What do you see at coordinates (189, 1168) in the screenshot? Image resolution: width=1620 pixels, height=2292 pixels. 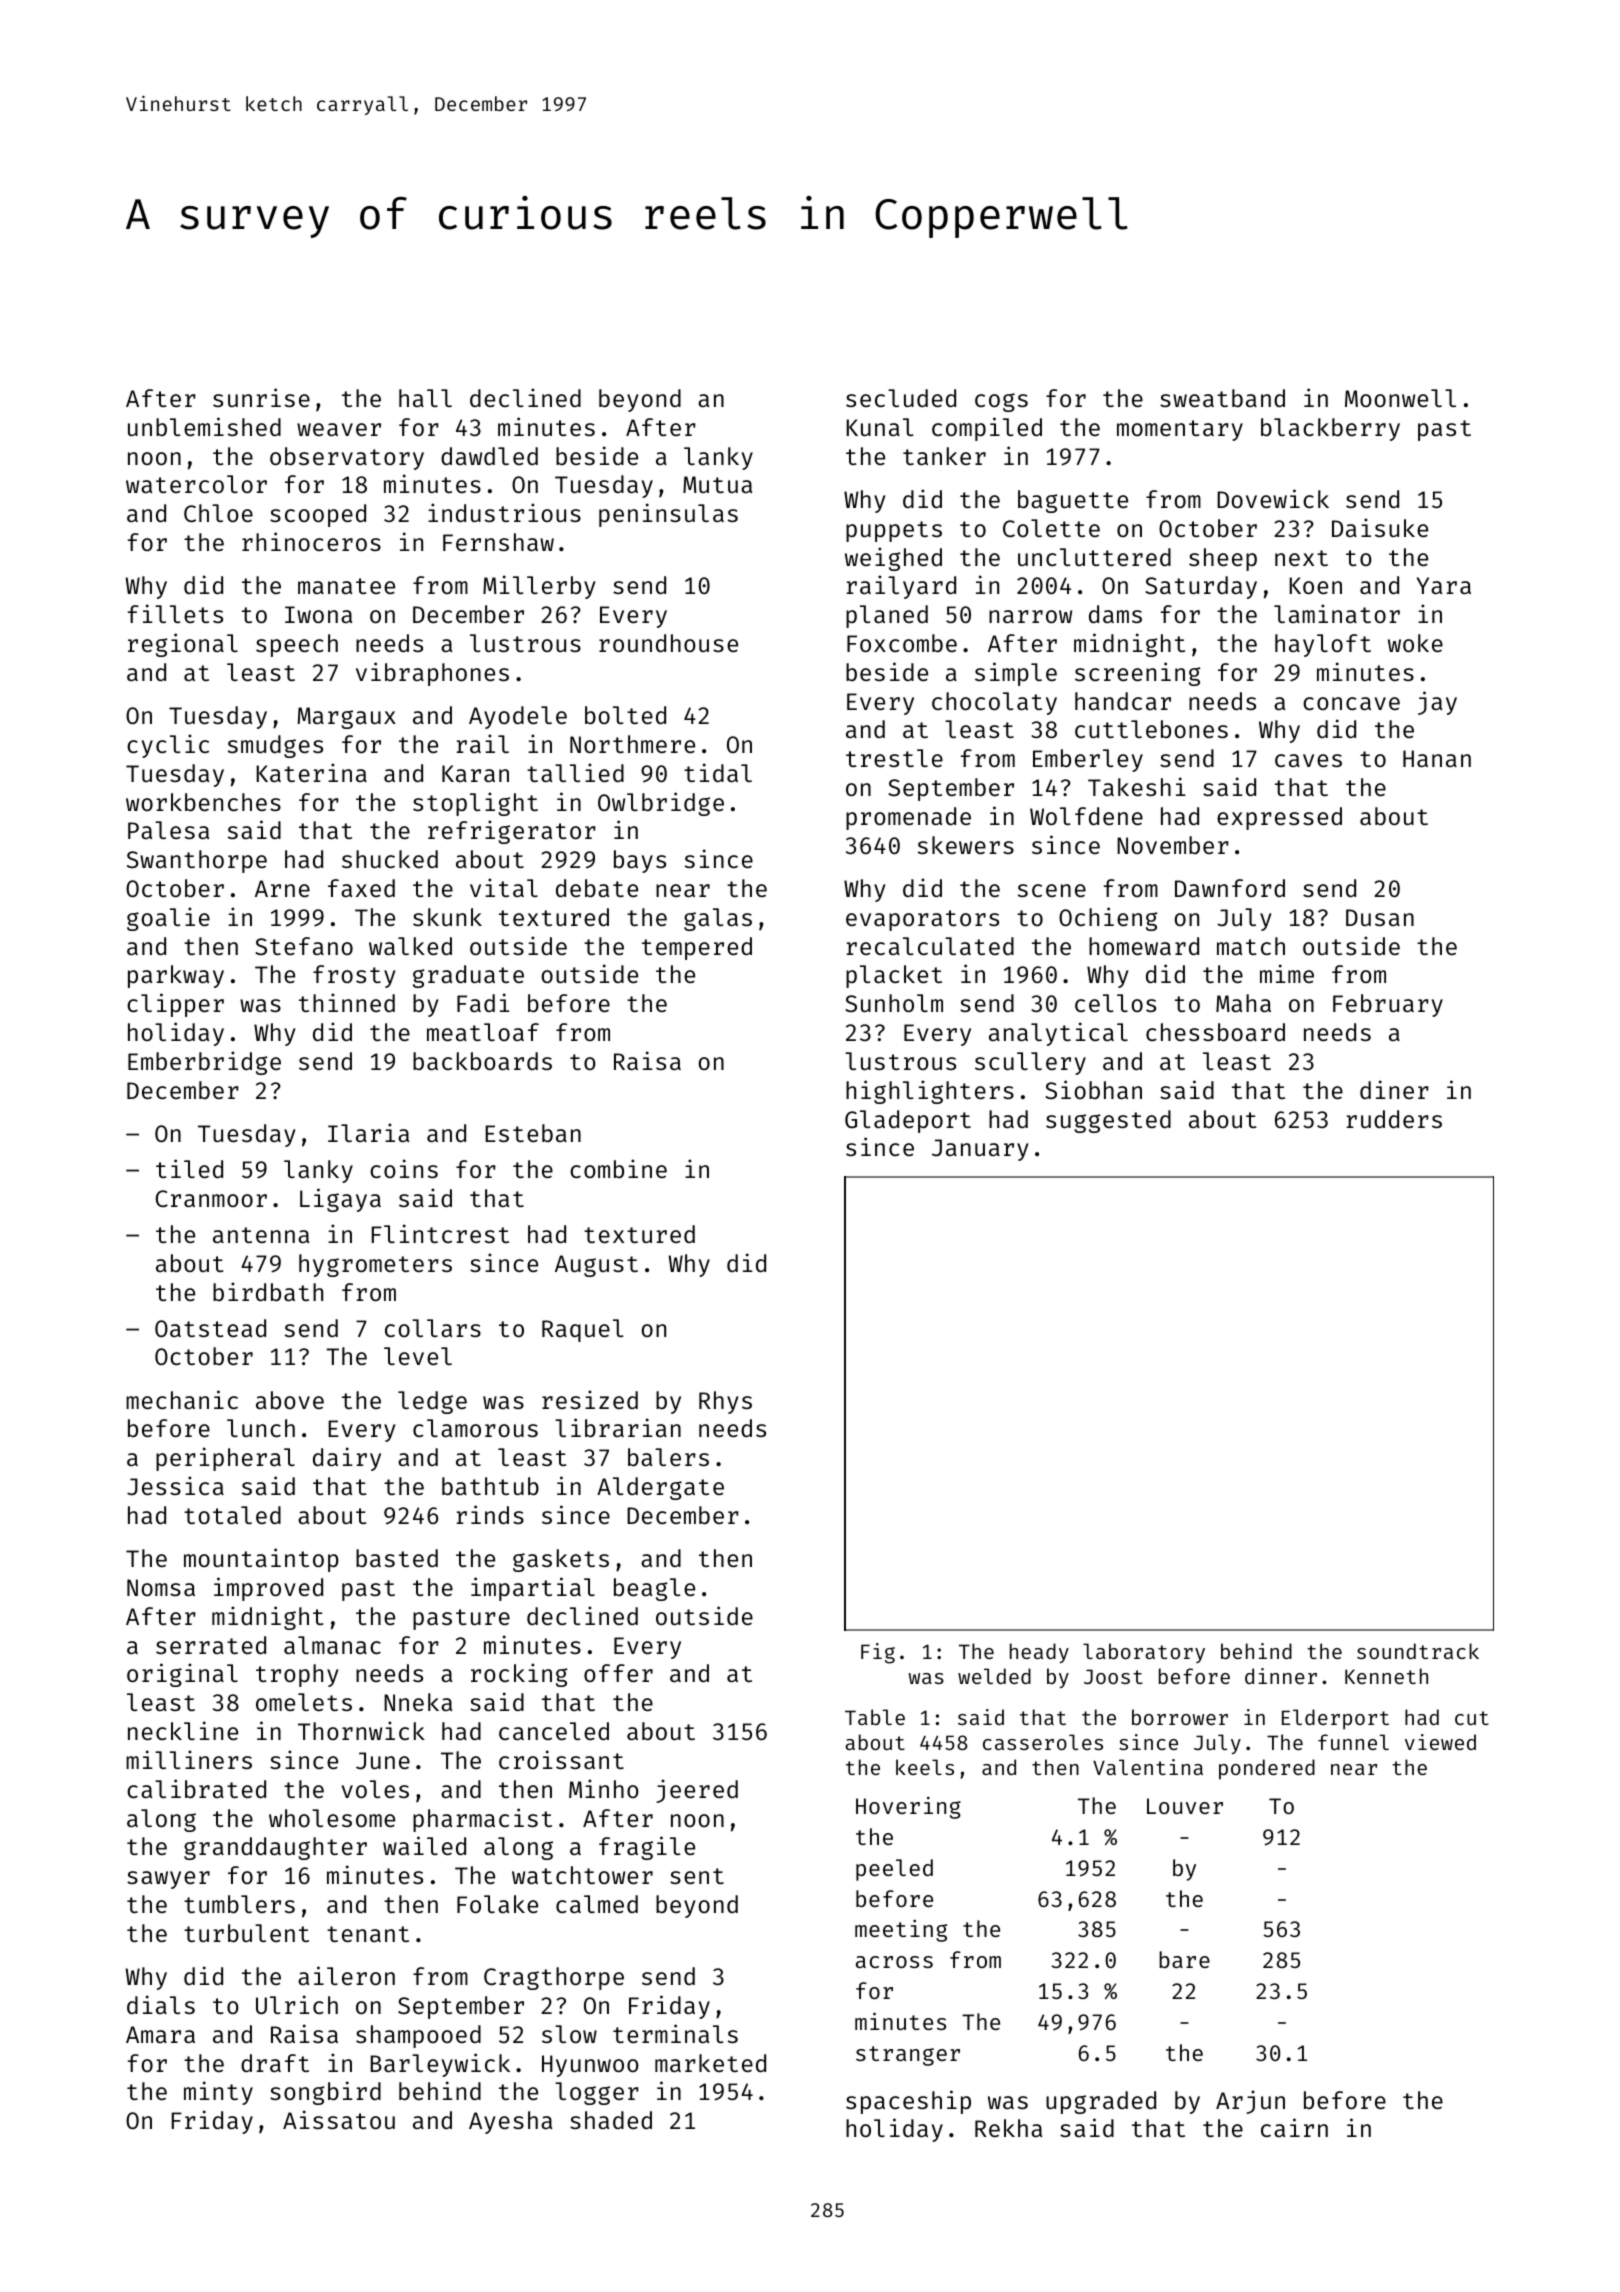 I see `tiled` at bounding box center [189, 1168].
